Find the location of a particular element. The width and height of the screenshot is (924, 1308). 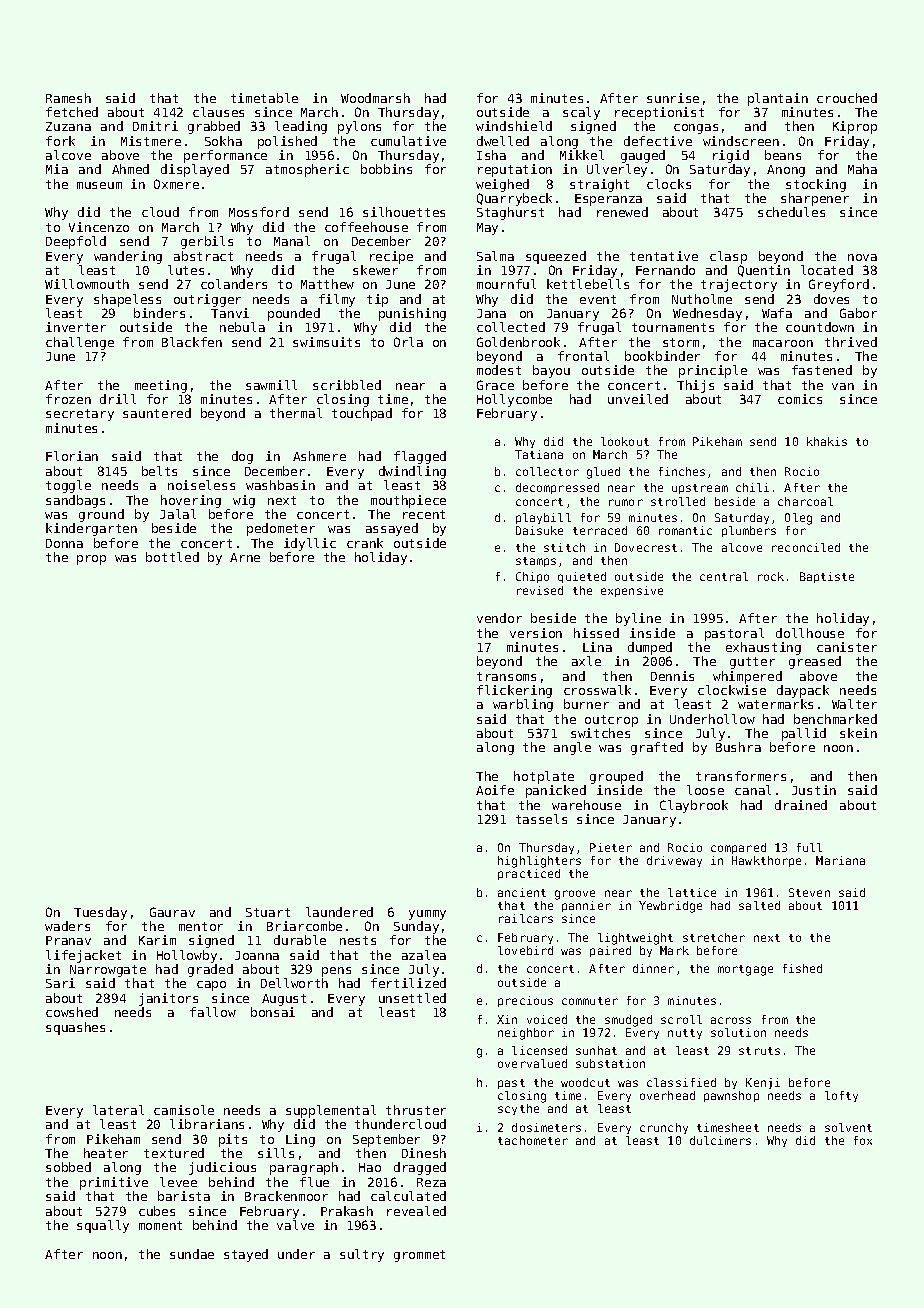

dulcimers is located at coordinates (720, 1140).
